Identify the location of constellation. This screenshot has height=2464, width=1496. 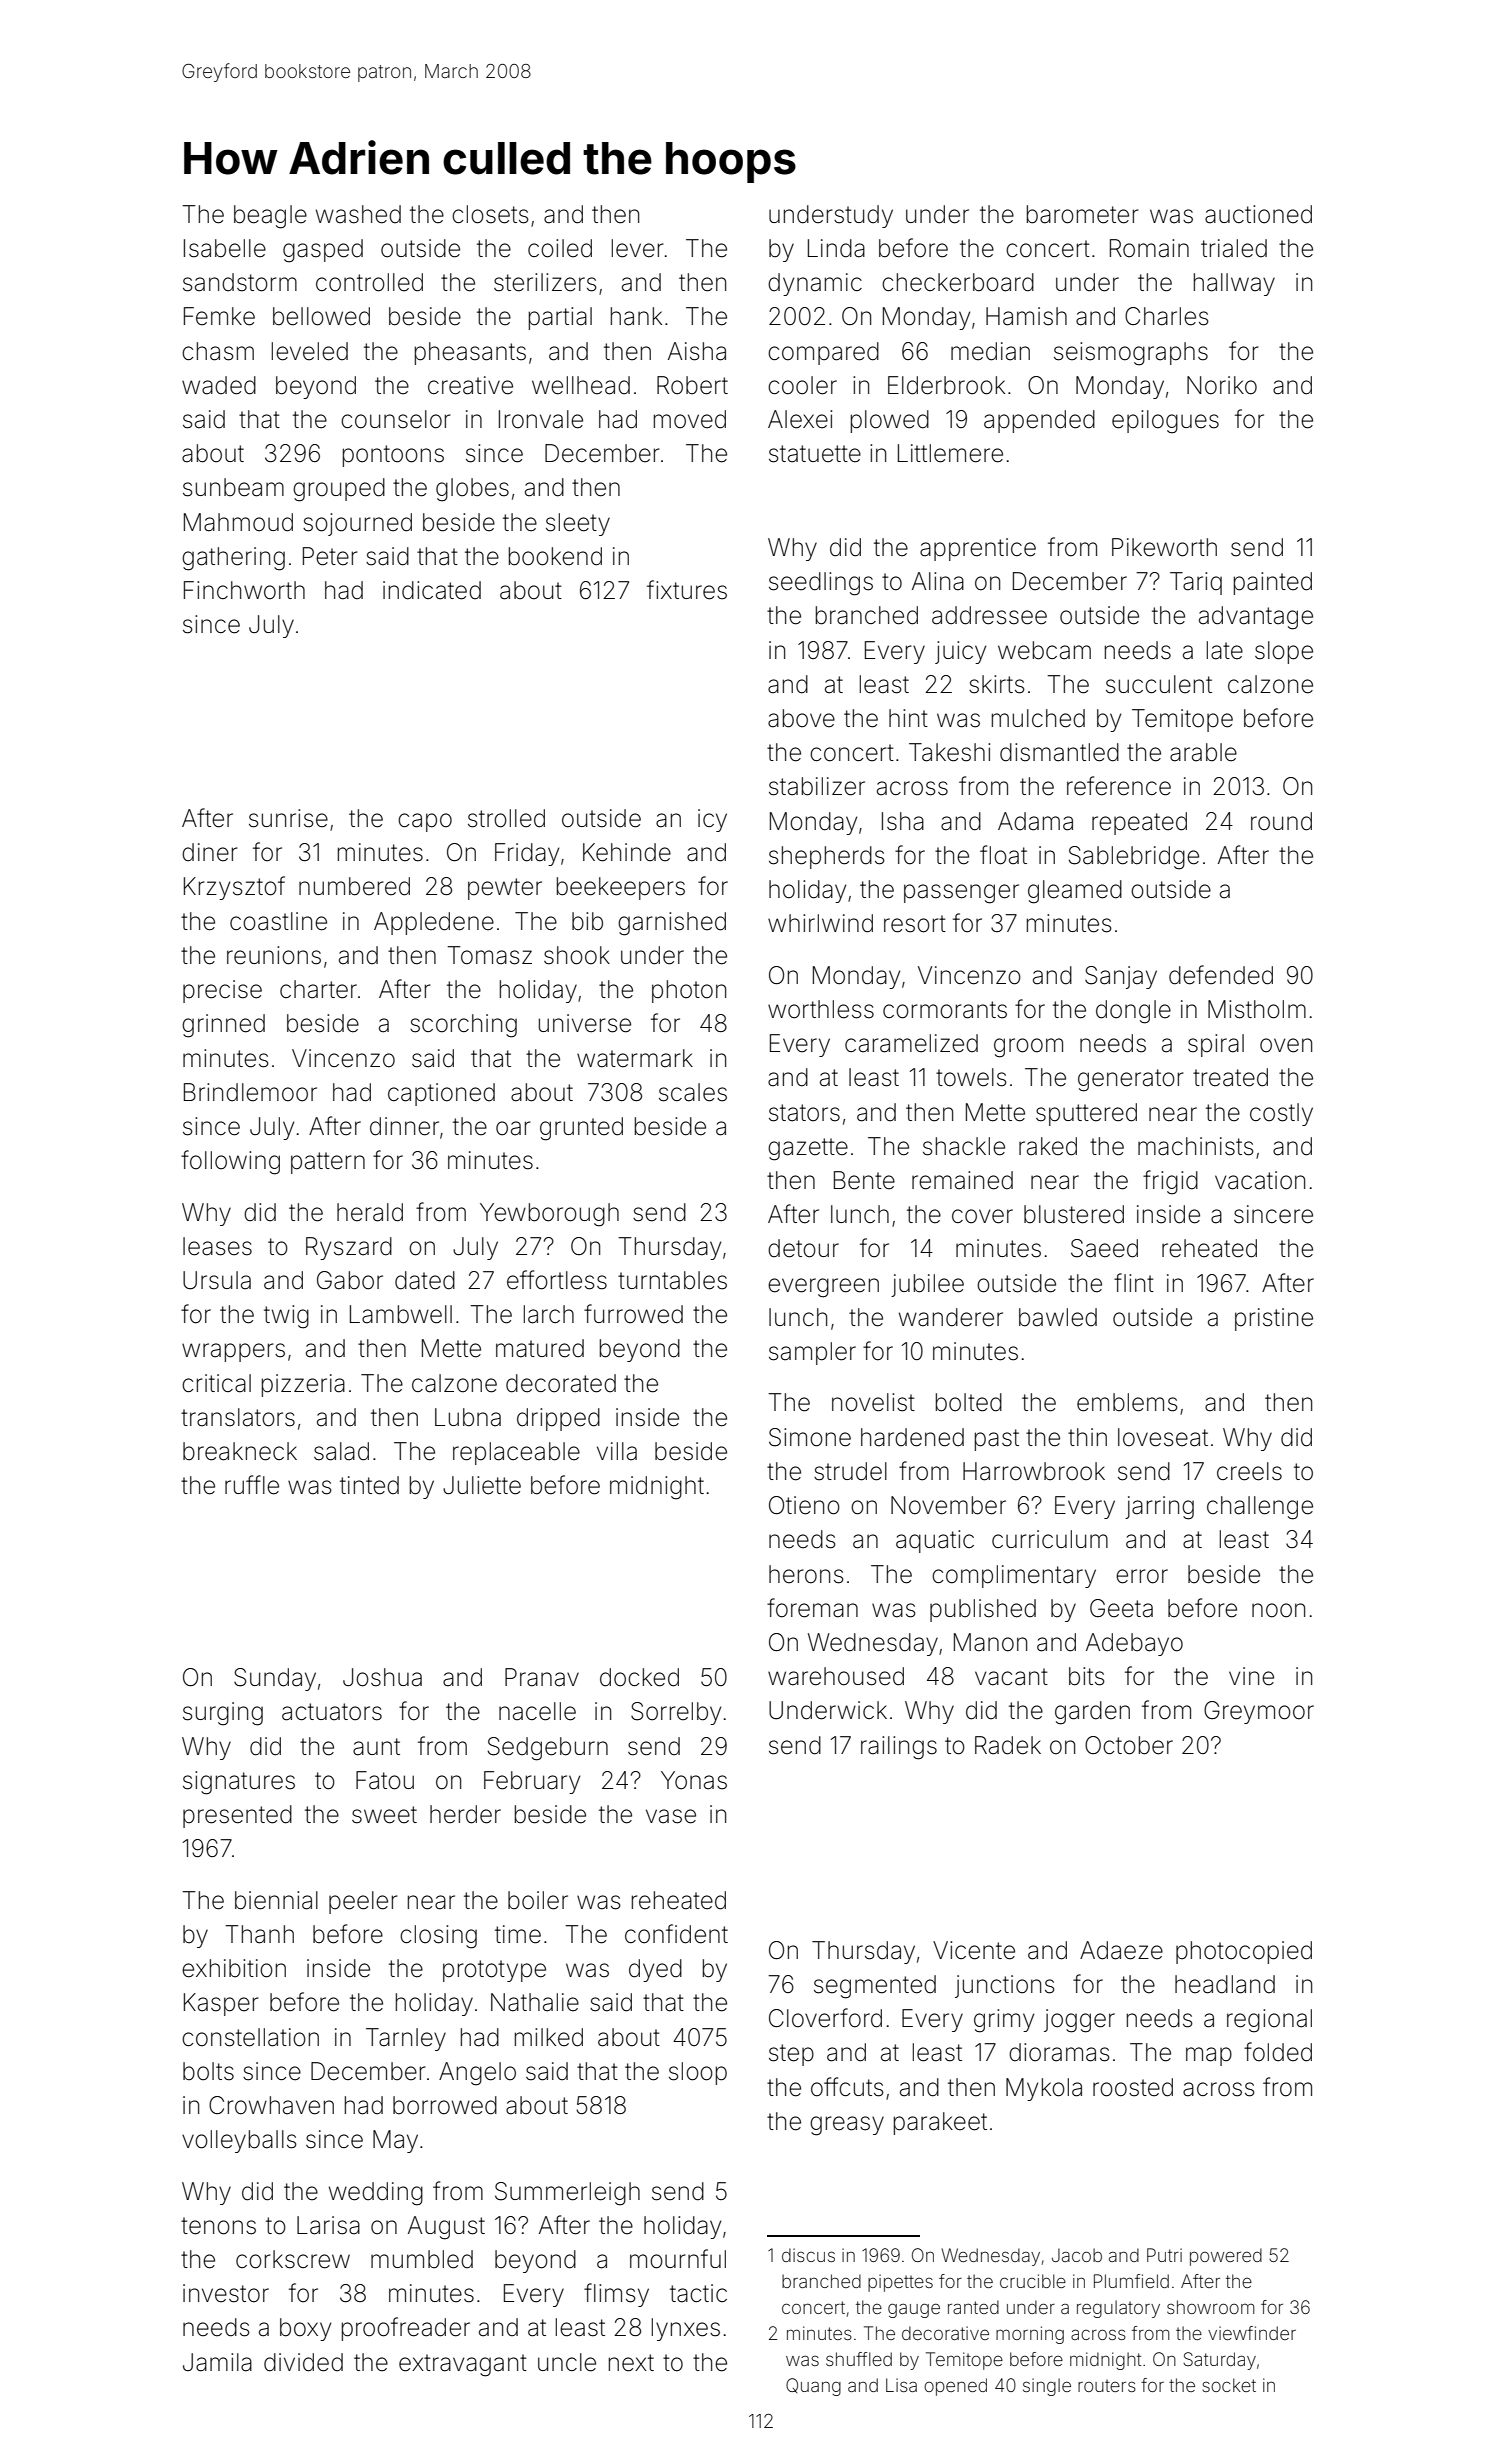
(250, 2037).
